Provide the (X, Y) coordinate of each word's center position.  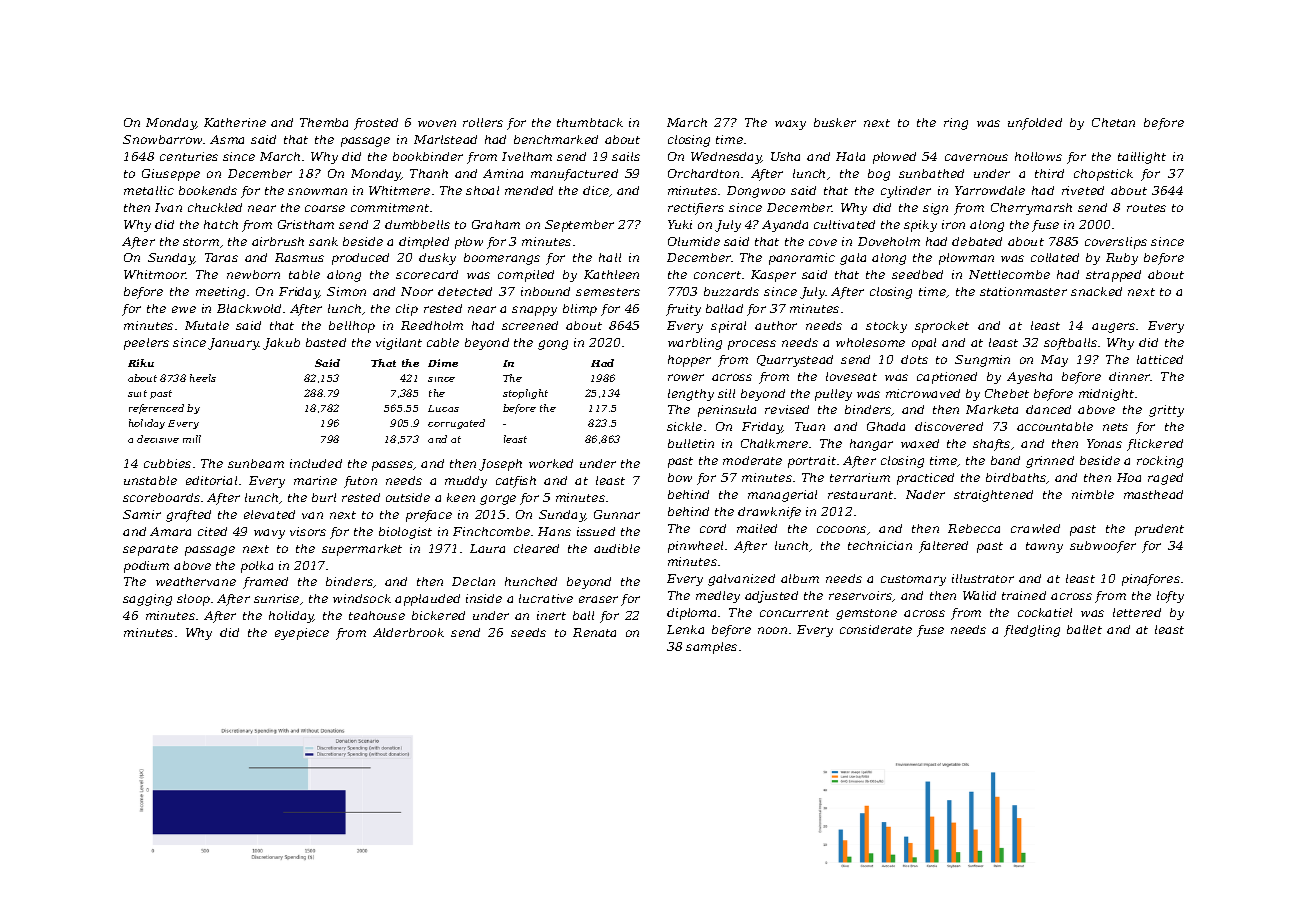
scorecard (427, 274)
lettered (1137, 612)
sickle (684, 426)
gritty (1166, 411)
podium (146, 567)
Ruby (1122, 259)
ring (956, 124)
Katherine (235, 122)
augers (1113, 328)
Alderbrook (408, 632)
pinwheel (695, 547)
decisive (158, 439)
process (752, 345)
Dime (443, 363)
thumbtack (590, 122)
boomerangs (502, 259)
